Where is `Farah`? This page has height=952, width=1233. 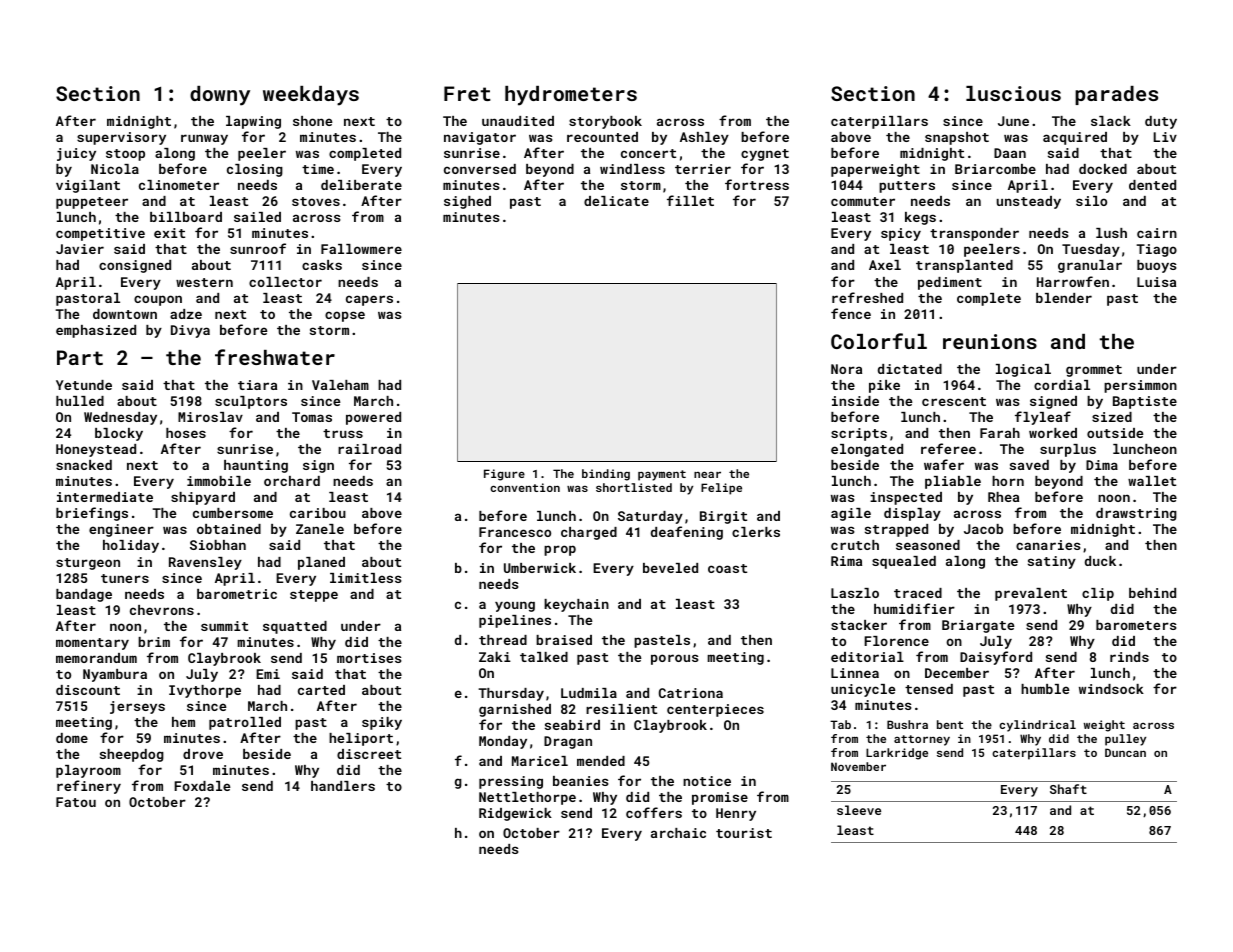 Farah is located at coordinates (1000, 433).
